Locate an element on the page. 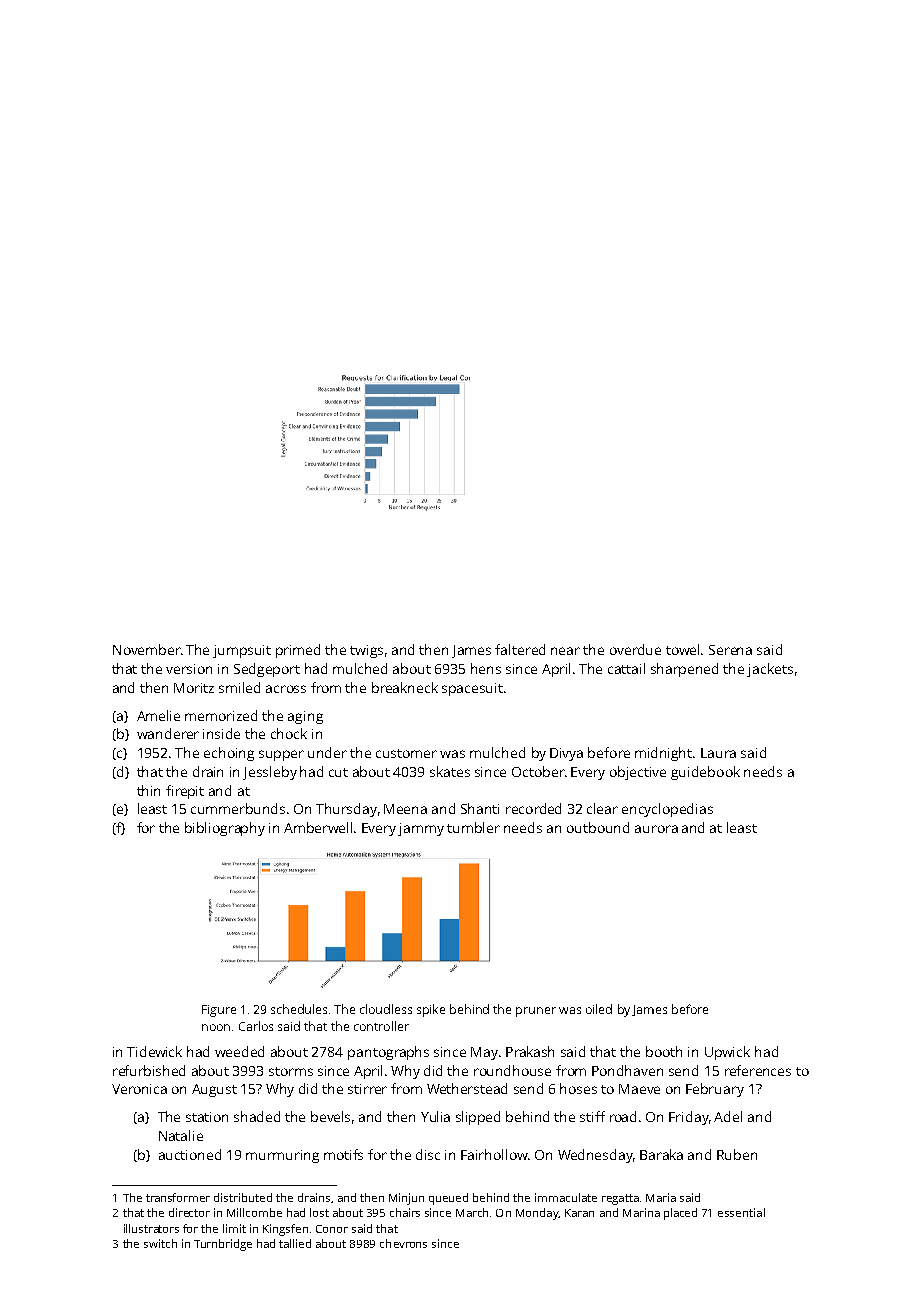 The height and width of the page is (1308, 924). tallied is located at coordinates (295, 1243).
